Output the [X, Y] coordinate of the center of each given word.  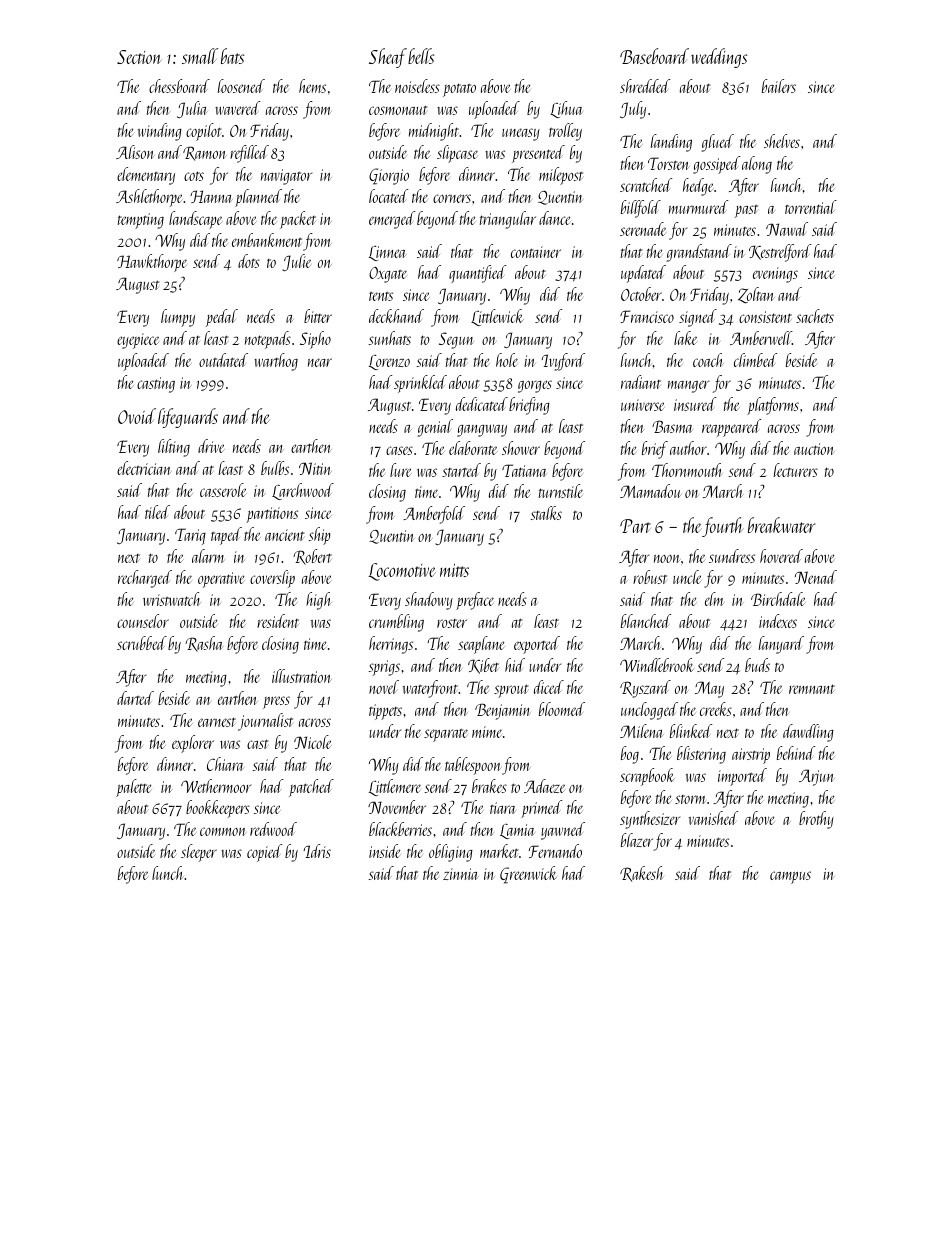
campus [790, 877]
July [633, 110]
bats [232, 56]
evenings [775, 275]
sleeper [199, 853]
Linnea [387, 253]
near [320, 362]
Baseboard [654, 56]
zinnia [461, 874]
